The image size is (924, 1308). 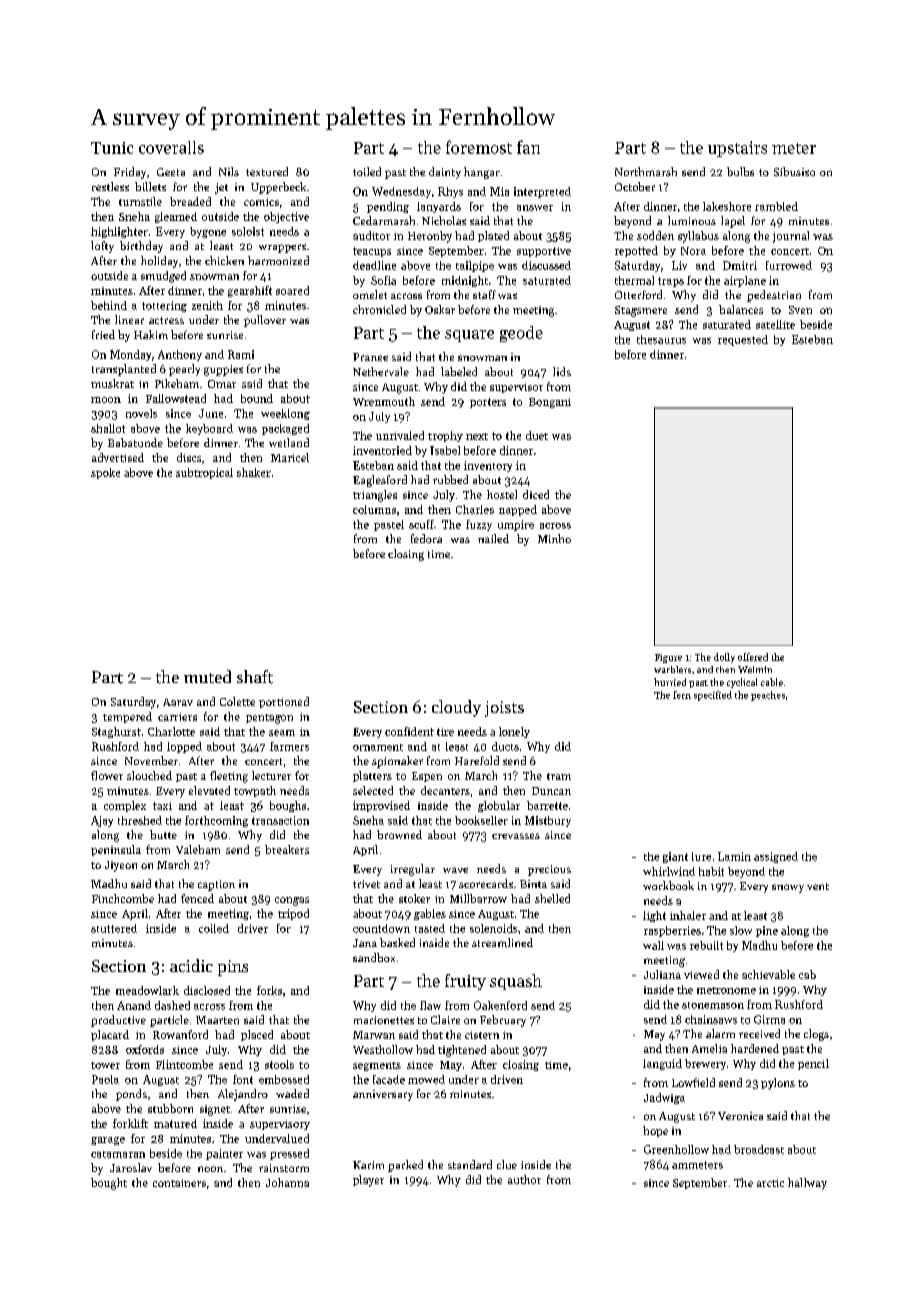 What do you see at coordinates (207, 305) in the image?
I see `zenith` at bounding box center [207, 305].
